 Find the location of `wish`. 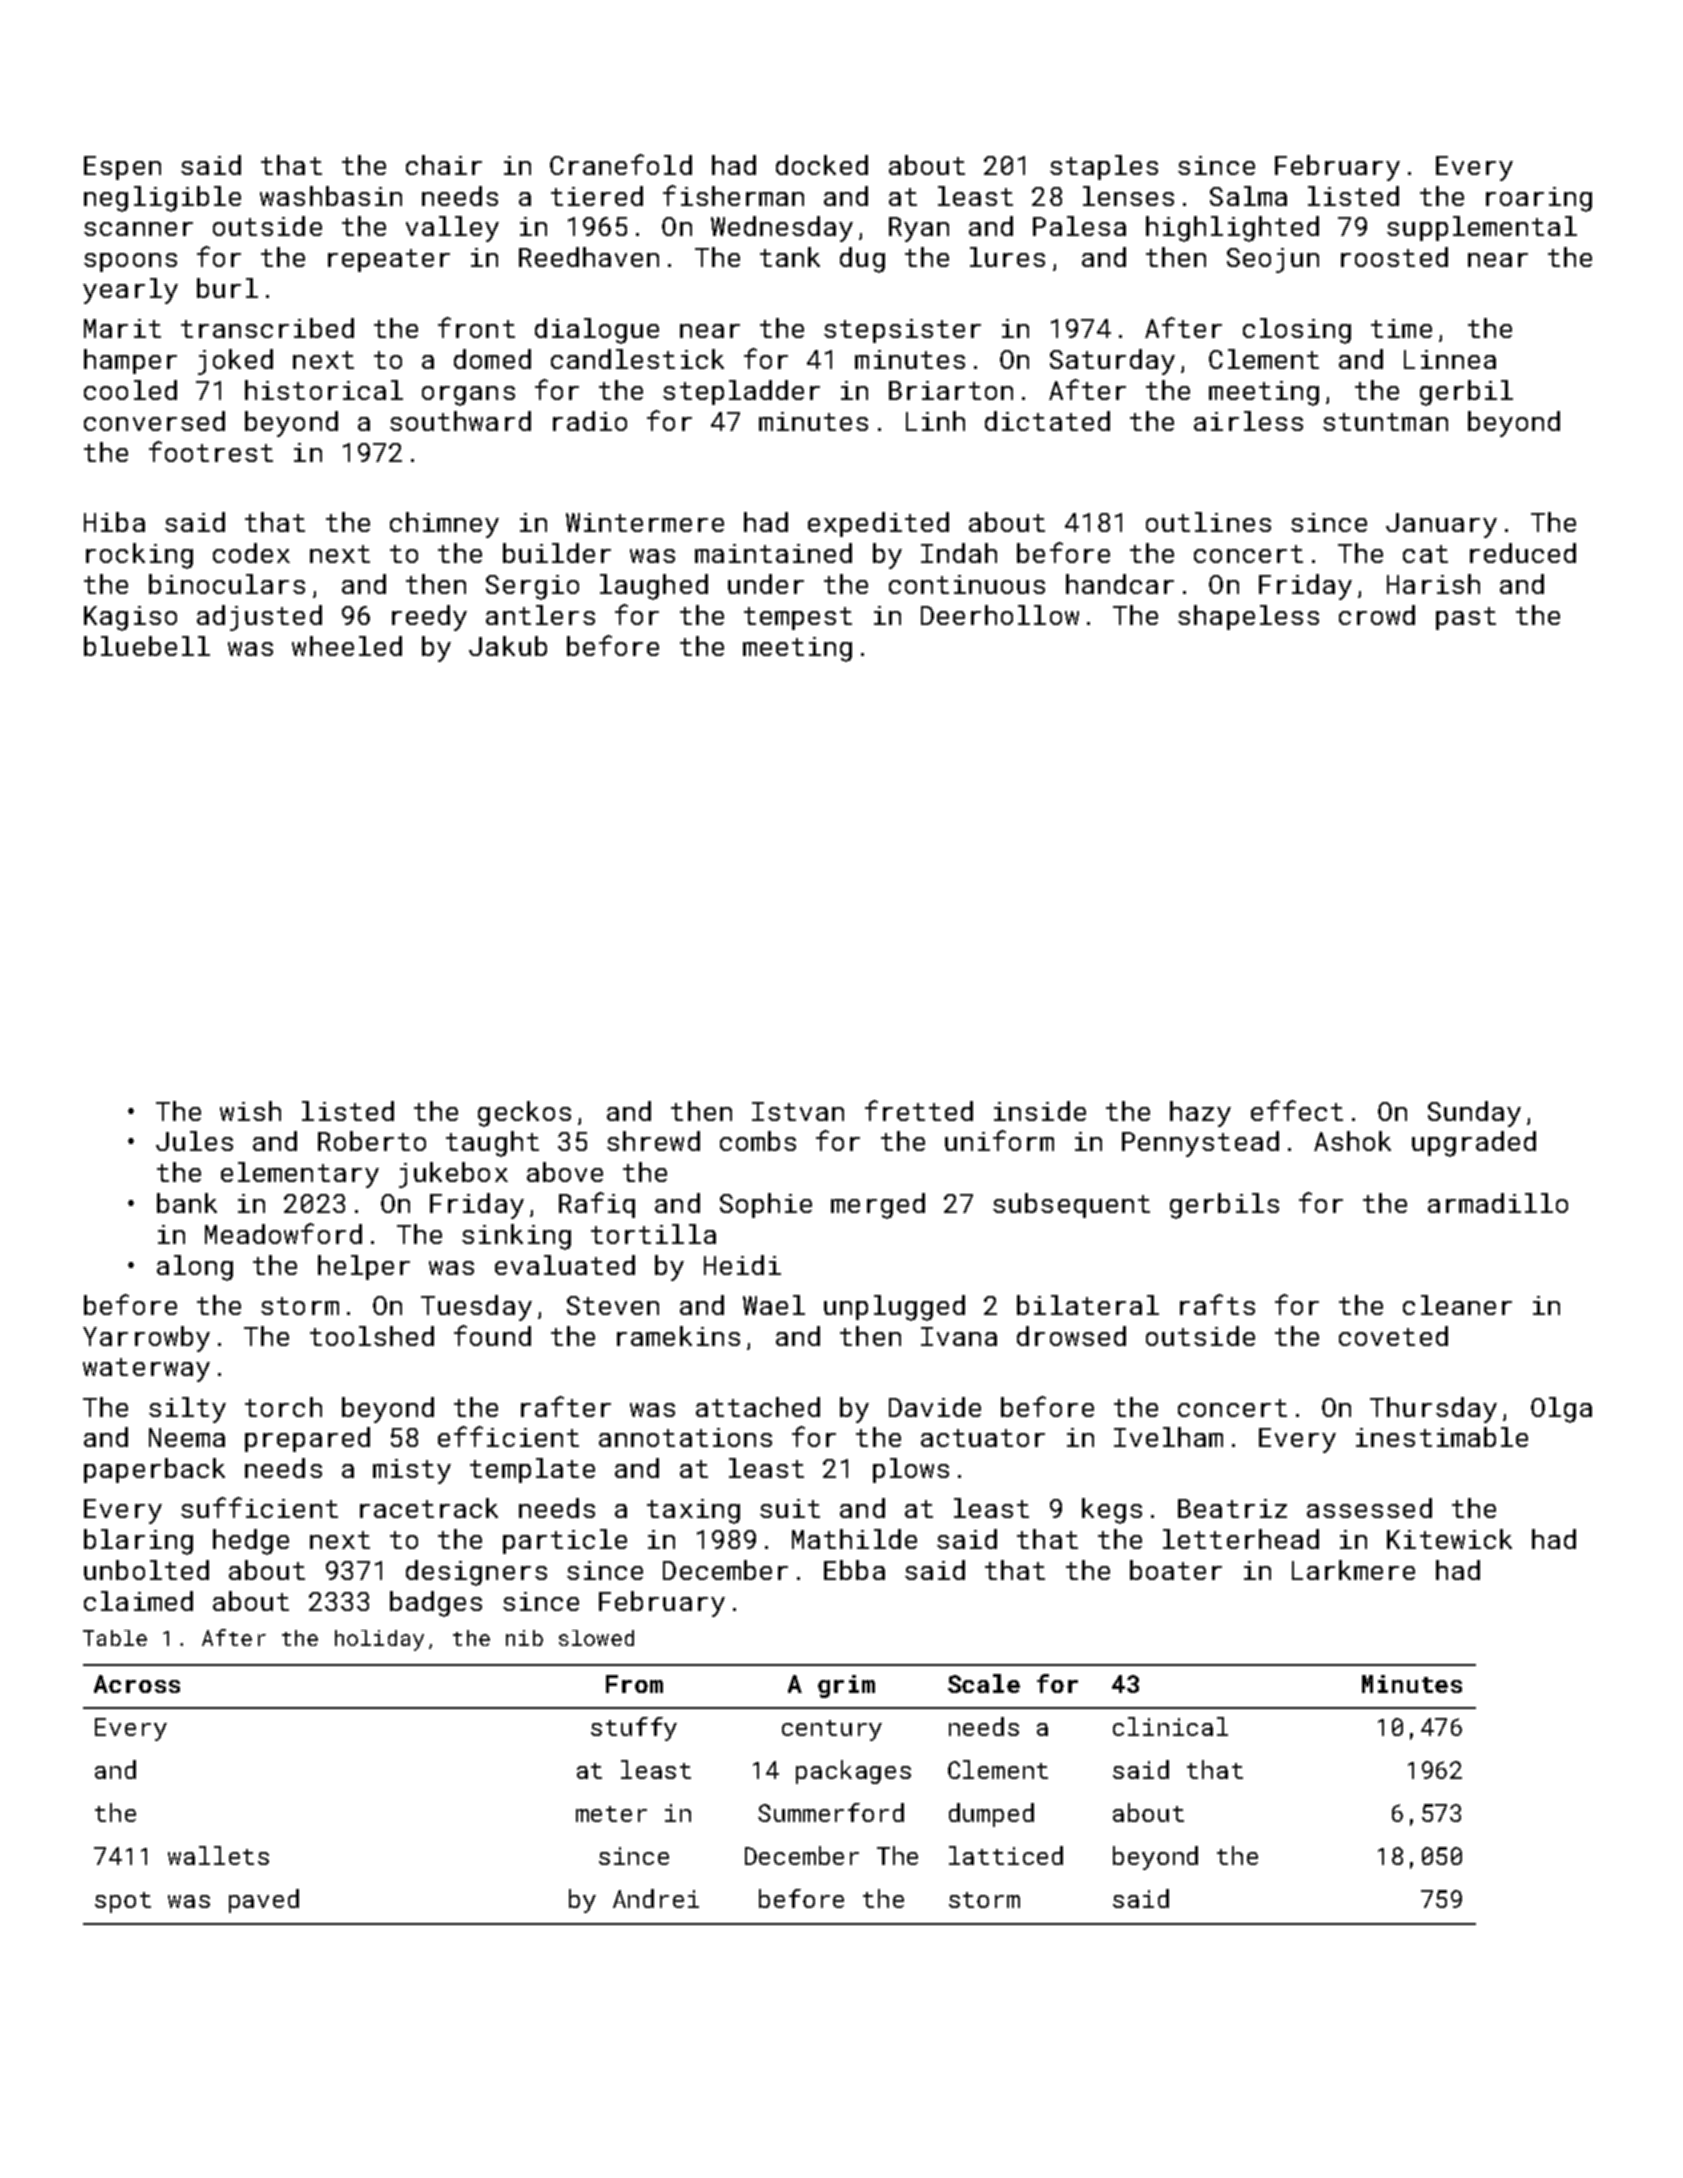

wish is located at coordinates (250, 1111).
